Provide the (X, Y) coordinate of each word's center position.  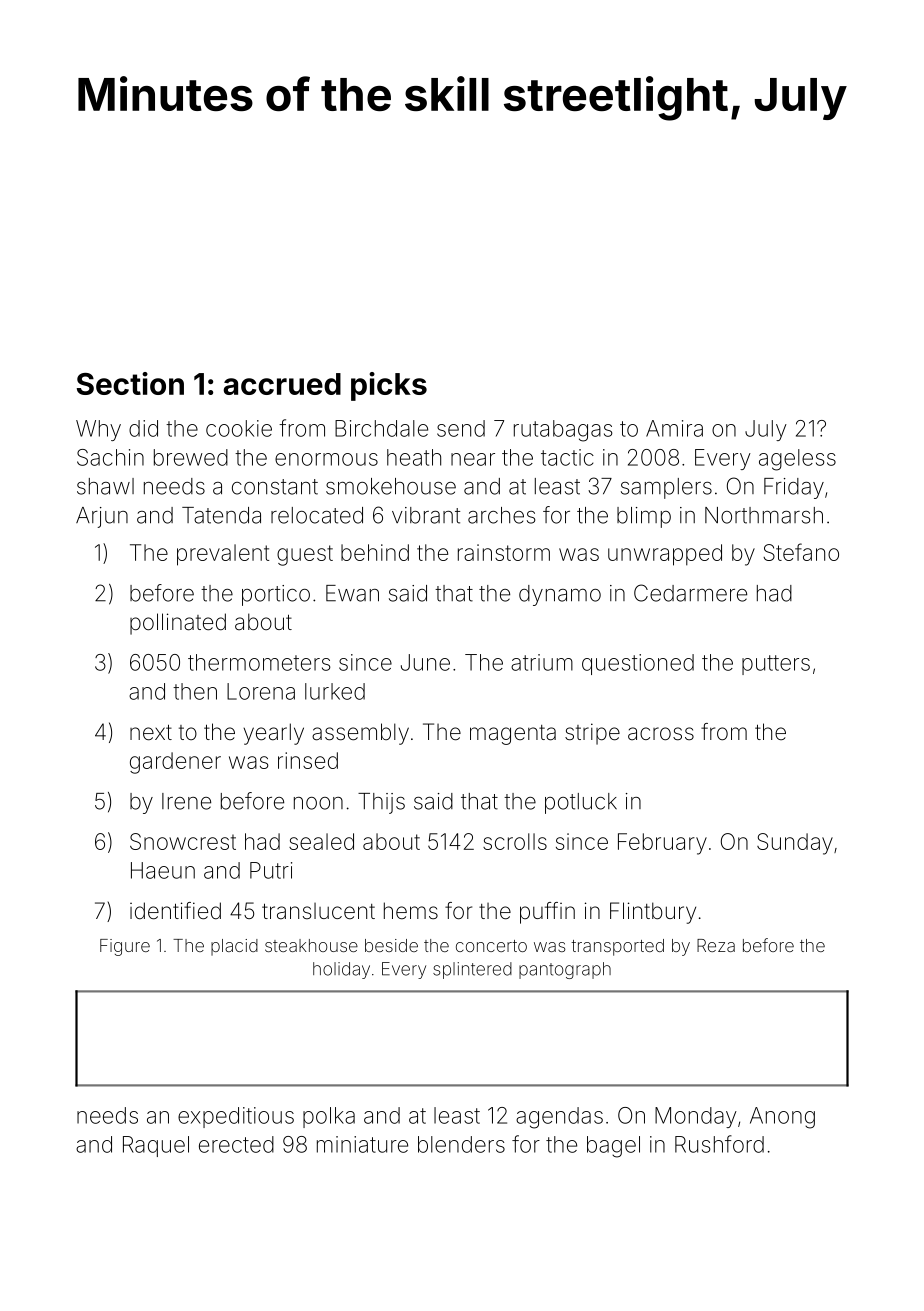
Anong (782, 1118)
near (473, 459)
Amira (674, 428)
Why (98, 430)
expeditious (236, 1117)
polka (329, 1117)
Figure (125, 947)
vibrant (426, 515)
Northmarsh (764, 515)
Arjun (102, 517)
